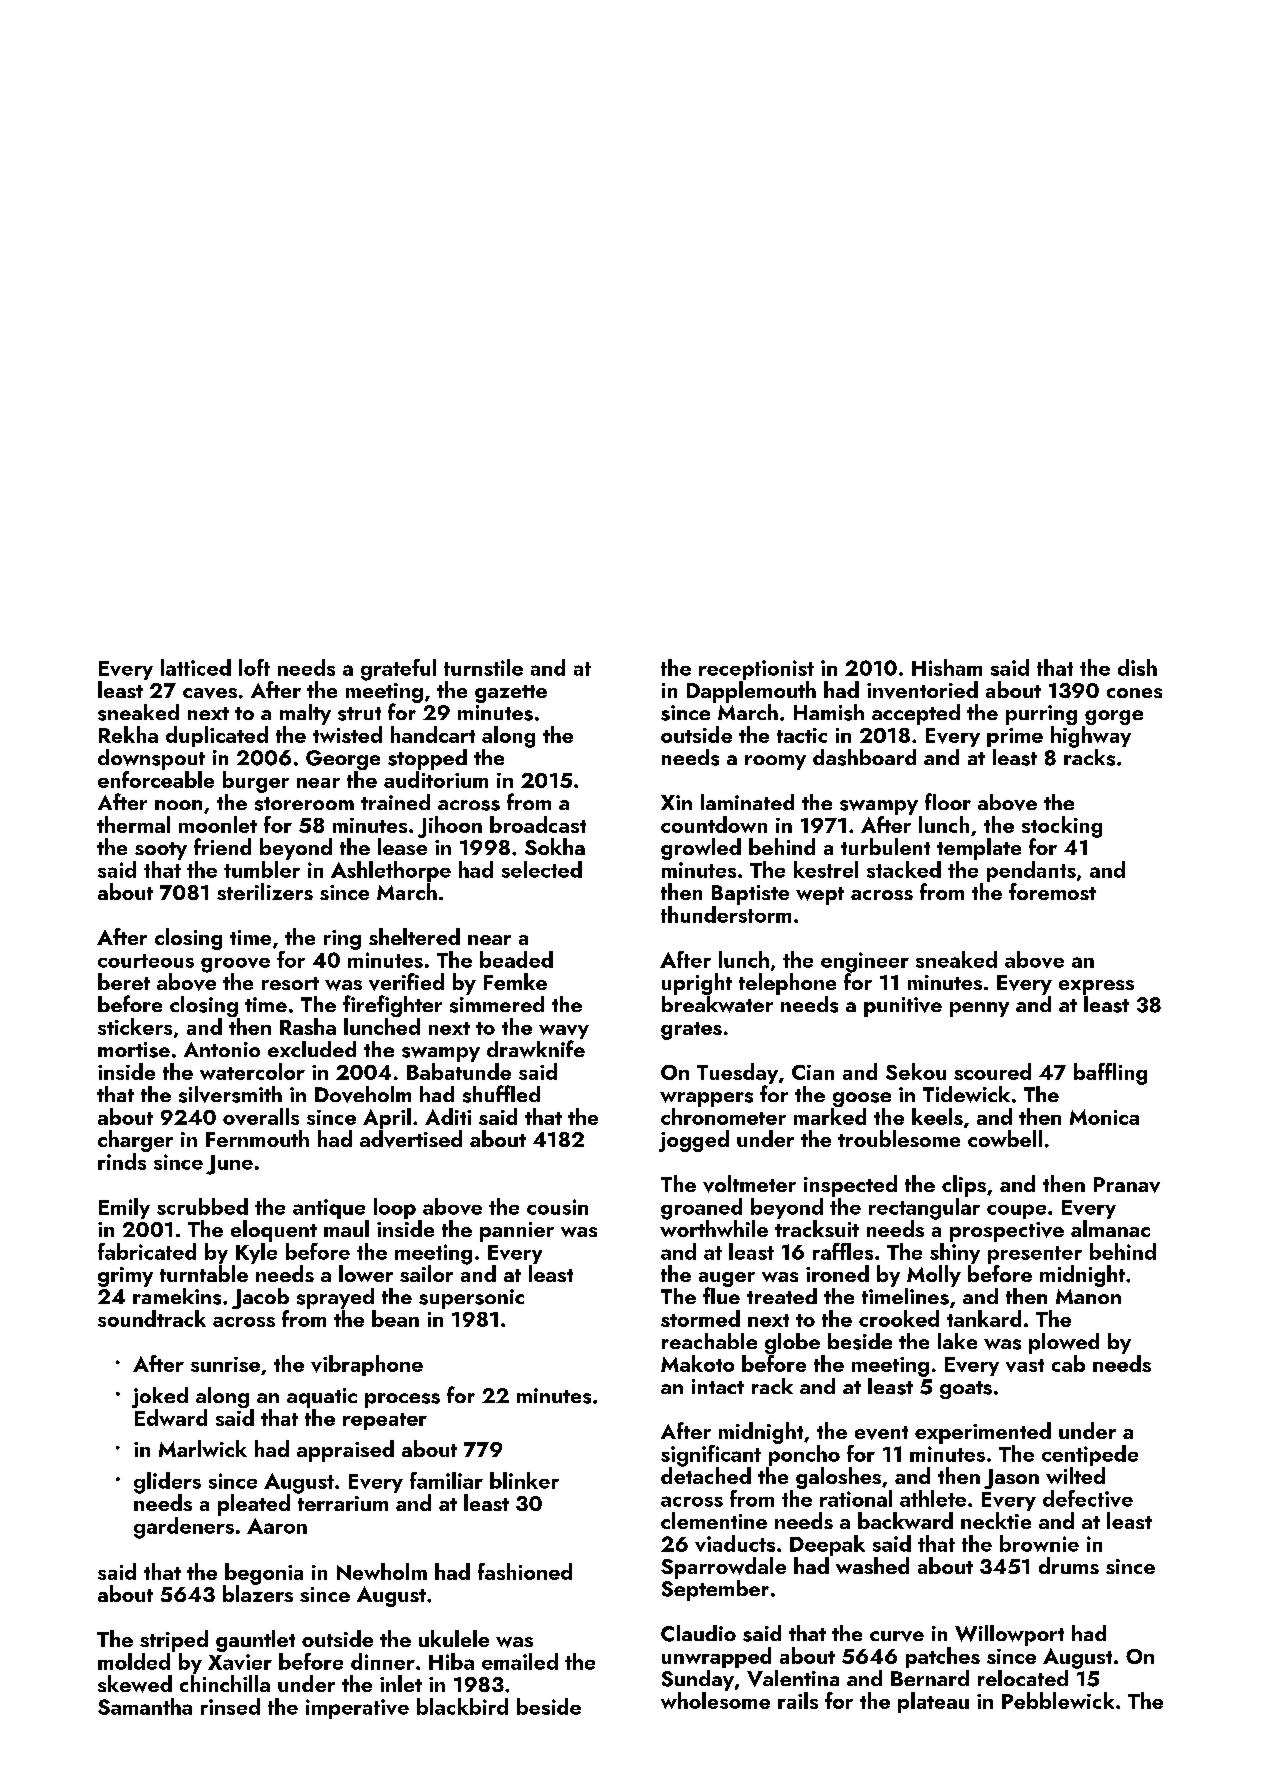 This screenshot has height=1784, width=1262. What do you see at coordinates (391, 871) in the screenshot?
I see `Ashlethorpe` at bounding box center [391, 871].
